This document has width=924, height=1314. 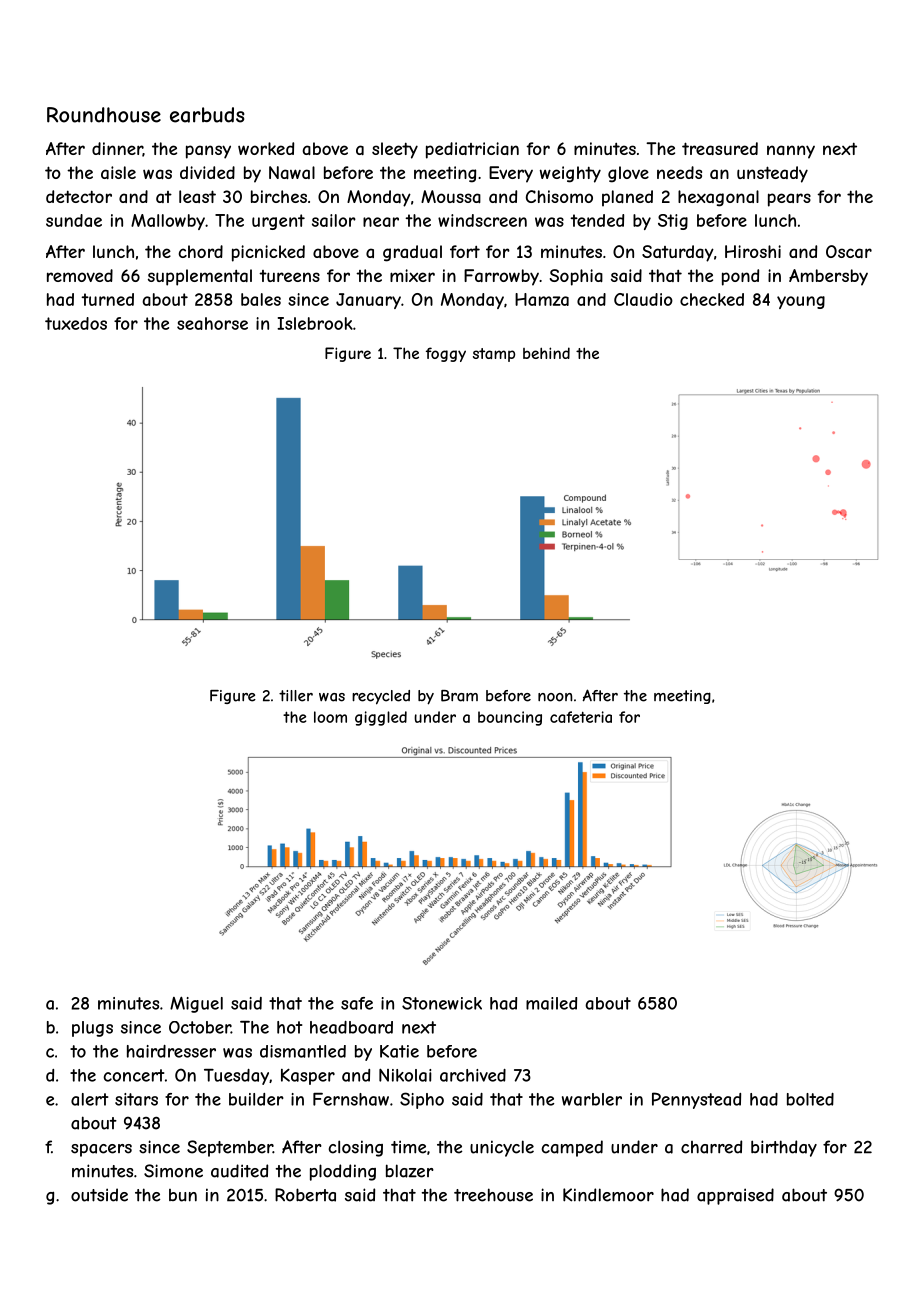 What do you see at coordinates (101, 1150) in the document?
I see `spacers` at bounding box center [101, 1150].
